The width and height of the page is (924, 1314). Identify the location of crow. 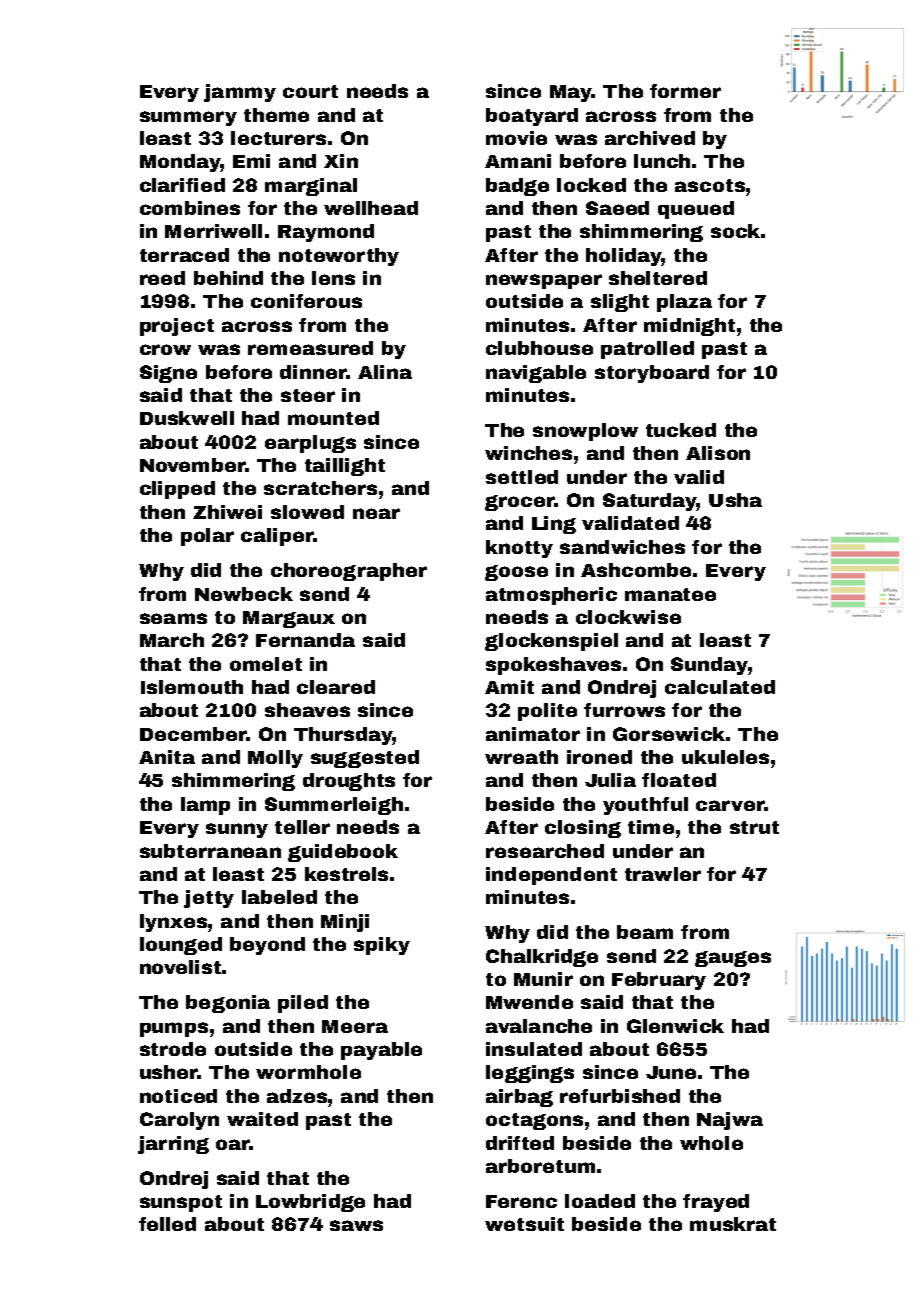
(165, 349).
